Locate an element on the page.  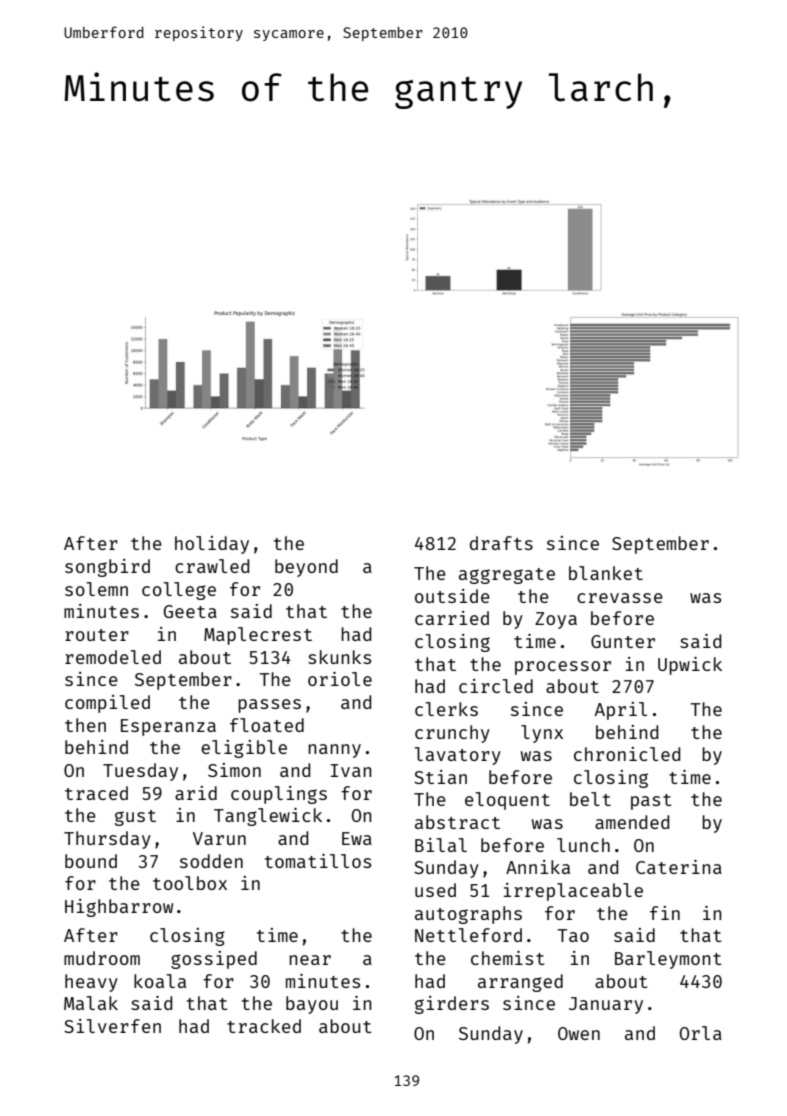
clerks is located at coordinates (446, 709).
